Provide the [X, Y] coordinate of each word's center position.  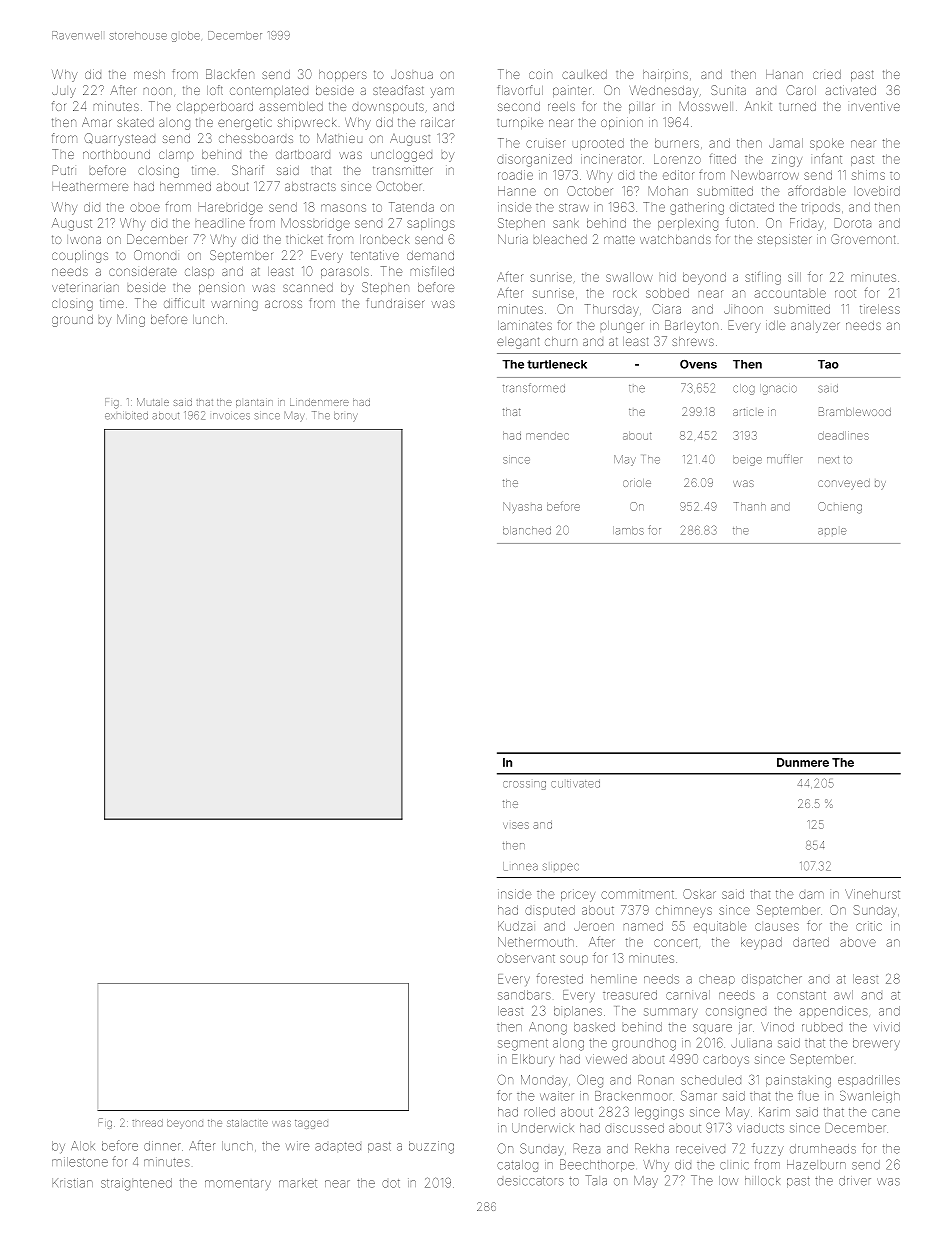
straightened [136, 1184]
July [64, 92]
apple [832, 531]
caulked [584, 74]
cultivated [575, 783]
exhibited [126, 416]
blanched [527, 530]
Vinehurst [872, 894]
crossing [524, 785]
